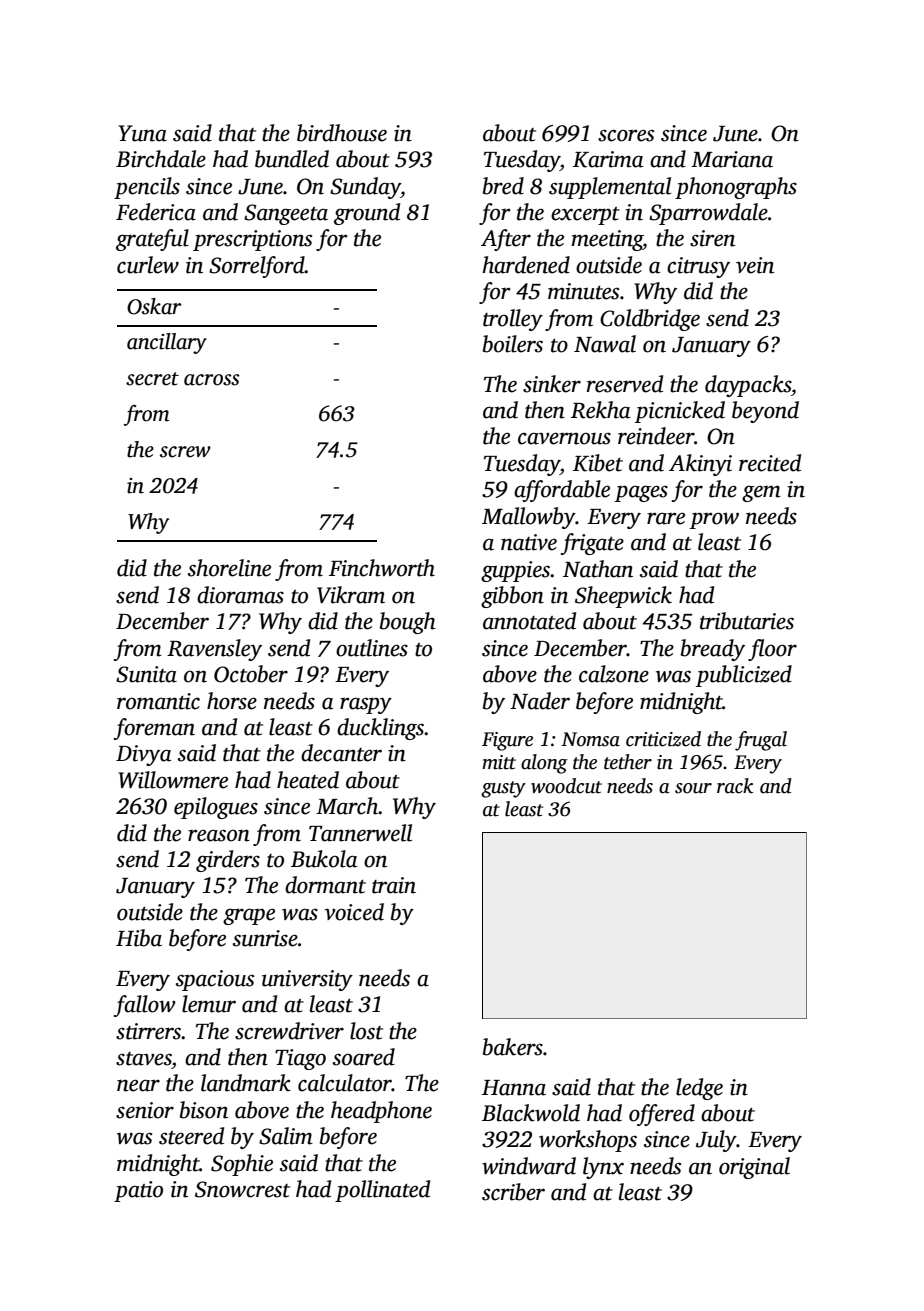  What do you see at coordinates (138, 1191) in the page?
I see `patio` at bounding box center [138, 1191].
